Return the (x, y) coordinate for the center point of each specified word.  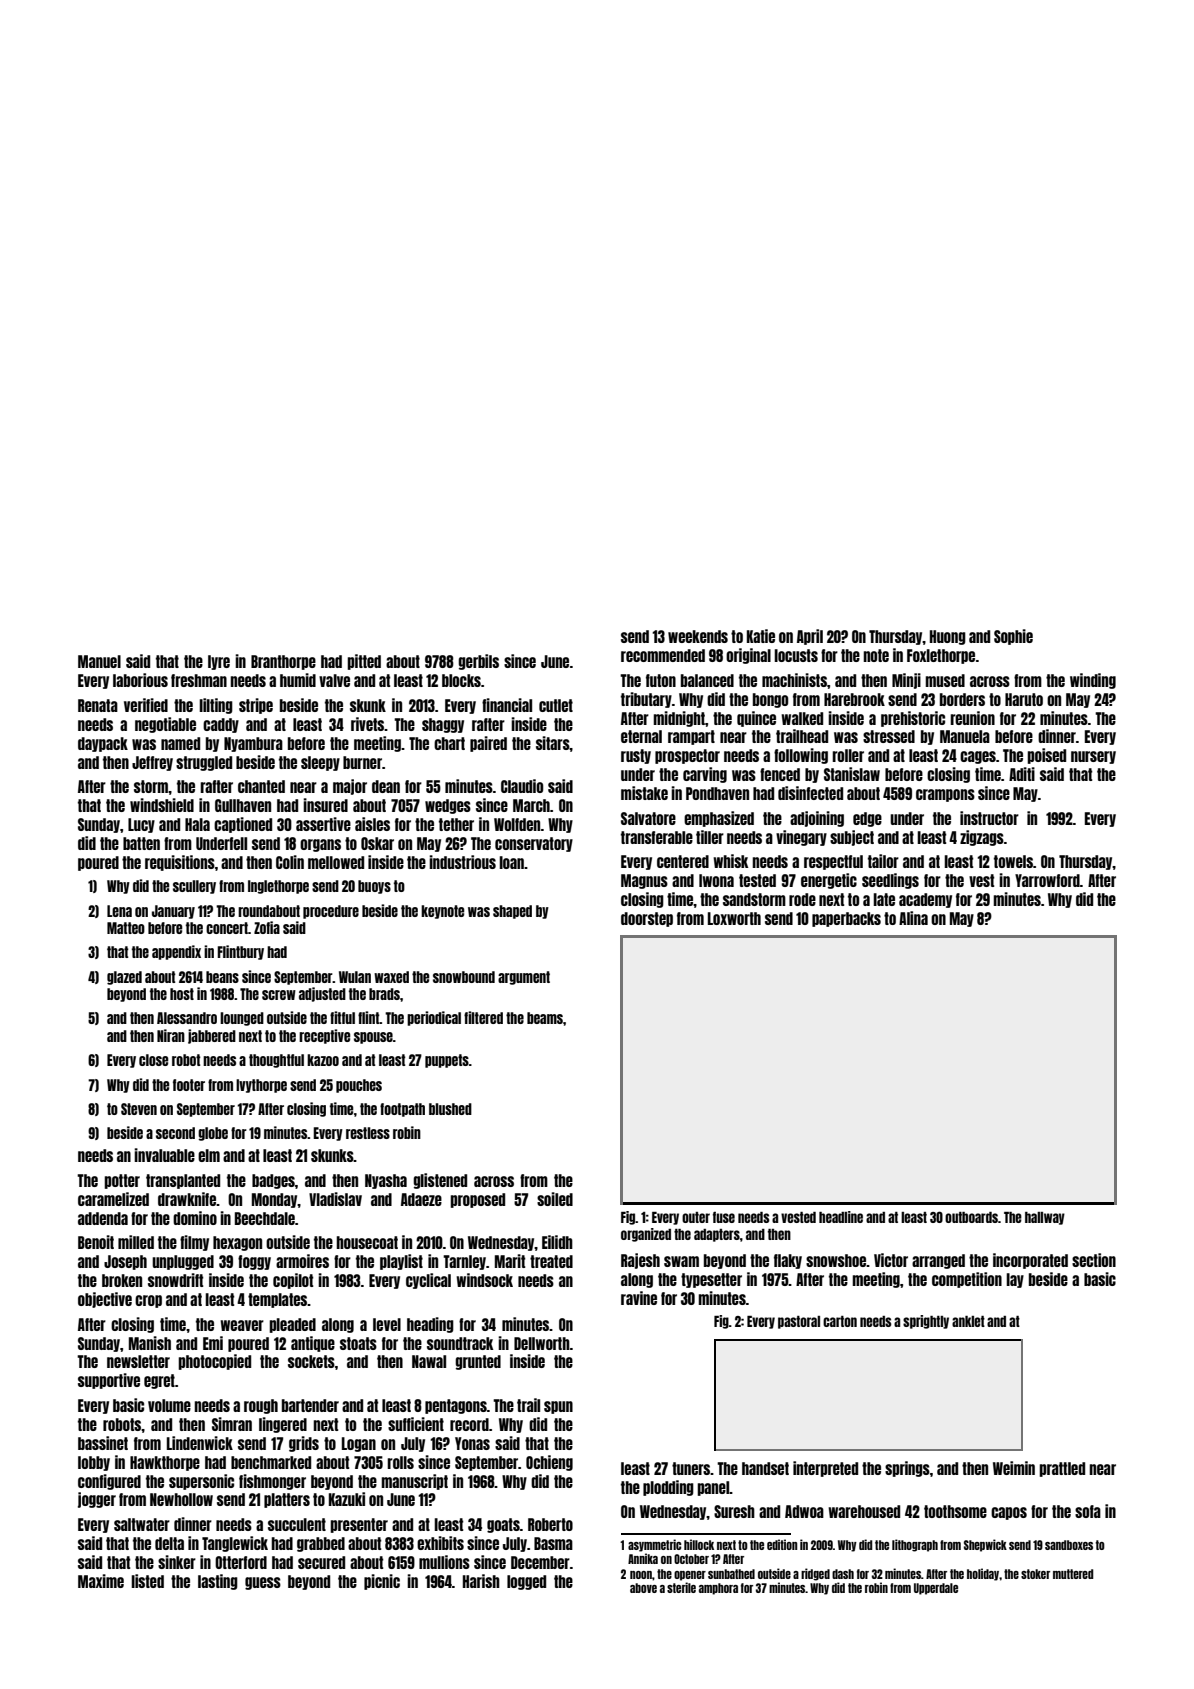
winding (1093, 681)
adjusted (322, 994)
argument (524, 978)
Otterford (241, 1562)
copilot (293, 1281)
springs (907, 1469)
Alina (913, 918)
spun (558, 1407)
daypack (103, 744)
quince (756, 719)
